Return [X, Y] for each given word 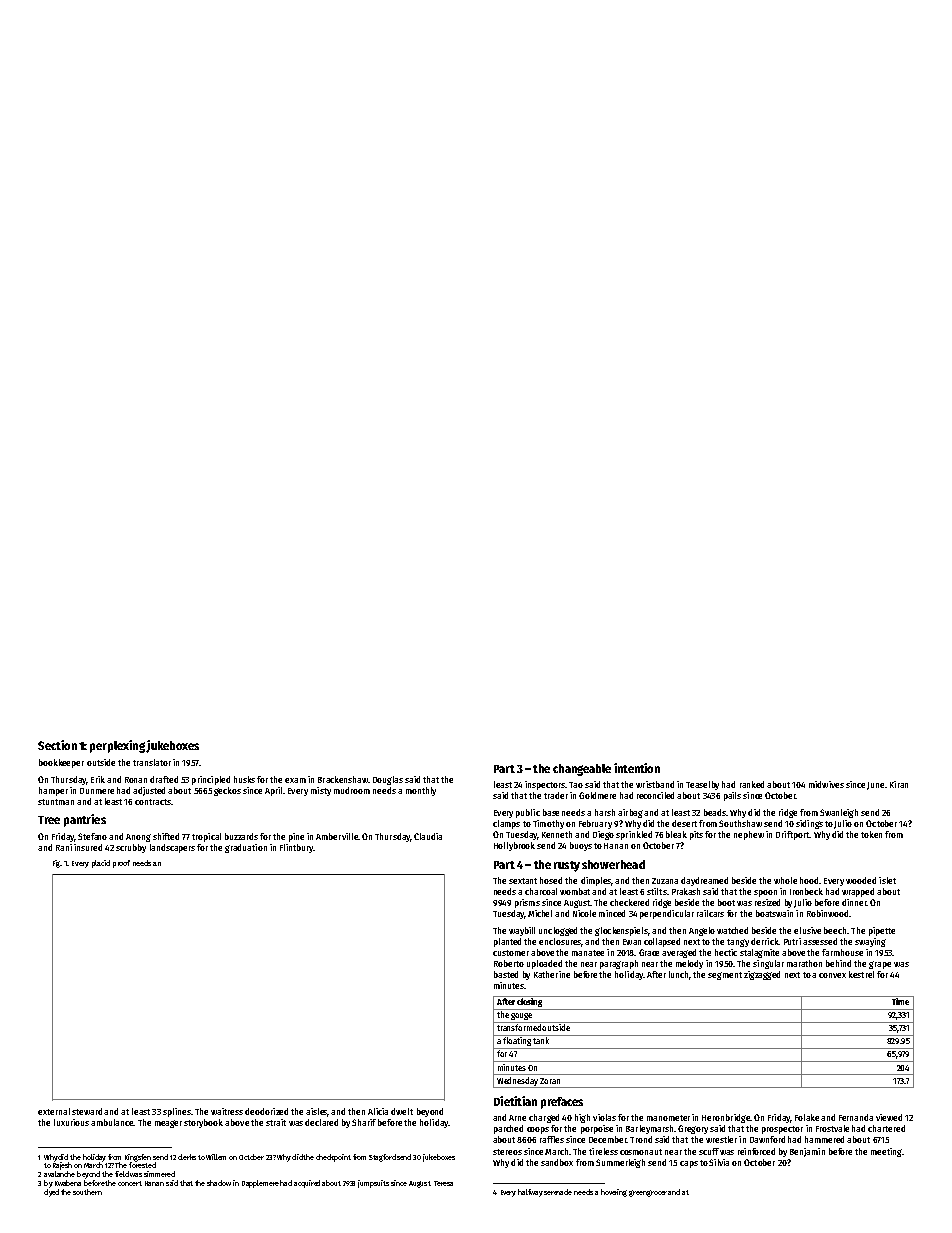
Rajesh [62, 1166]
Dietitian [515, 1101]
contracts [153, 802]
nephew [749, 835]
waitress [227, 1111]
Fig [57, 864]
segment [725, 976]
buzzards [241, 836]
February [595, 824]
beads [715, 812]
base [551, 812]
